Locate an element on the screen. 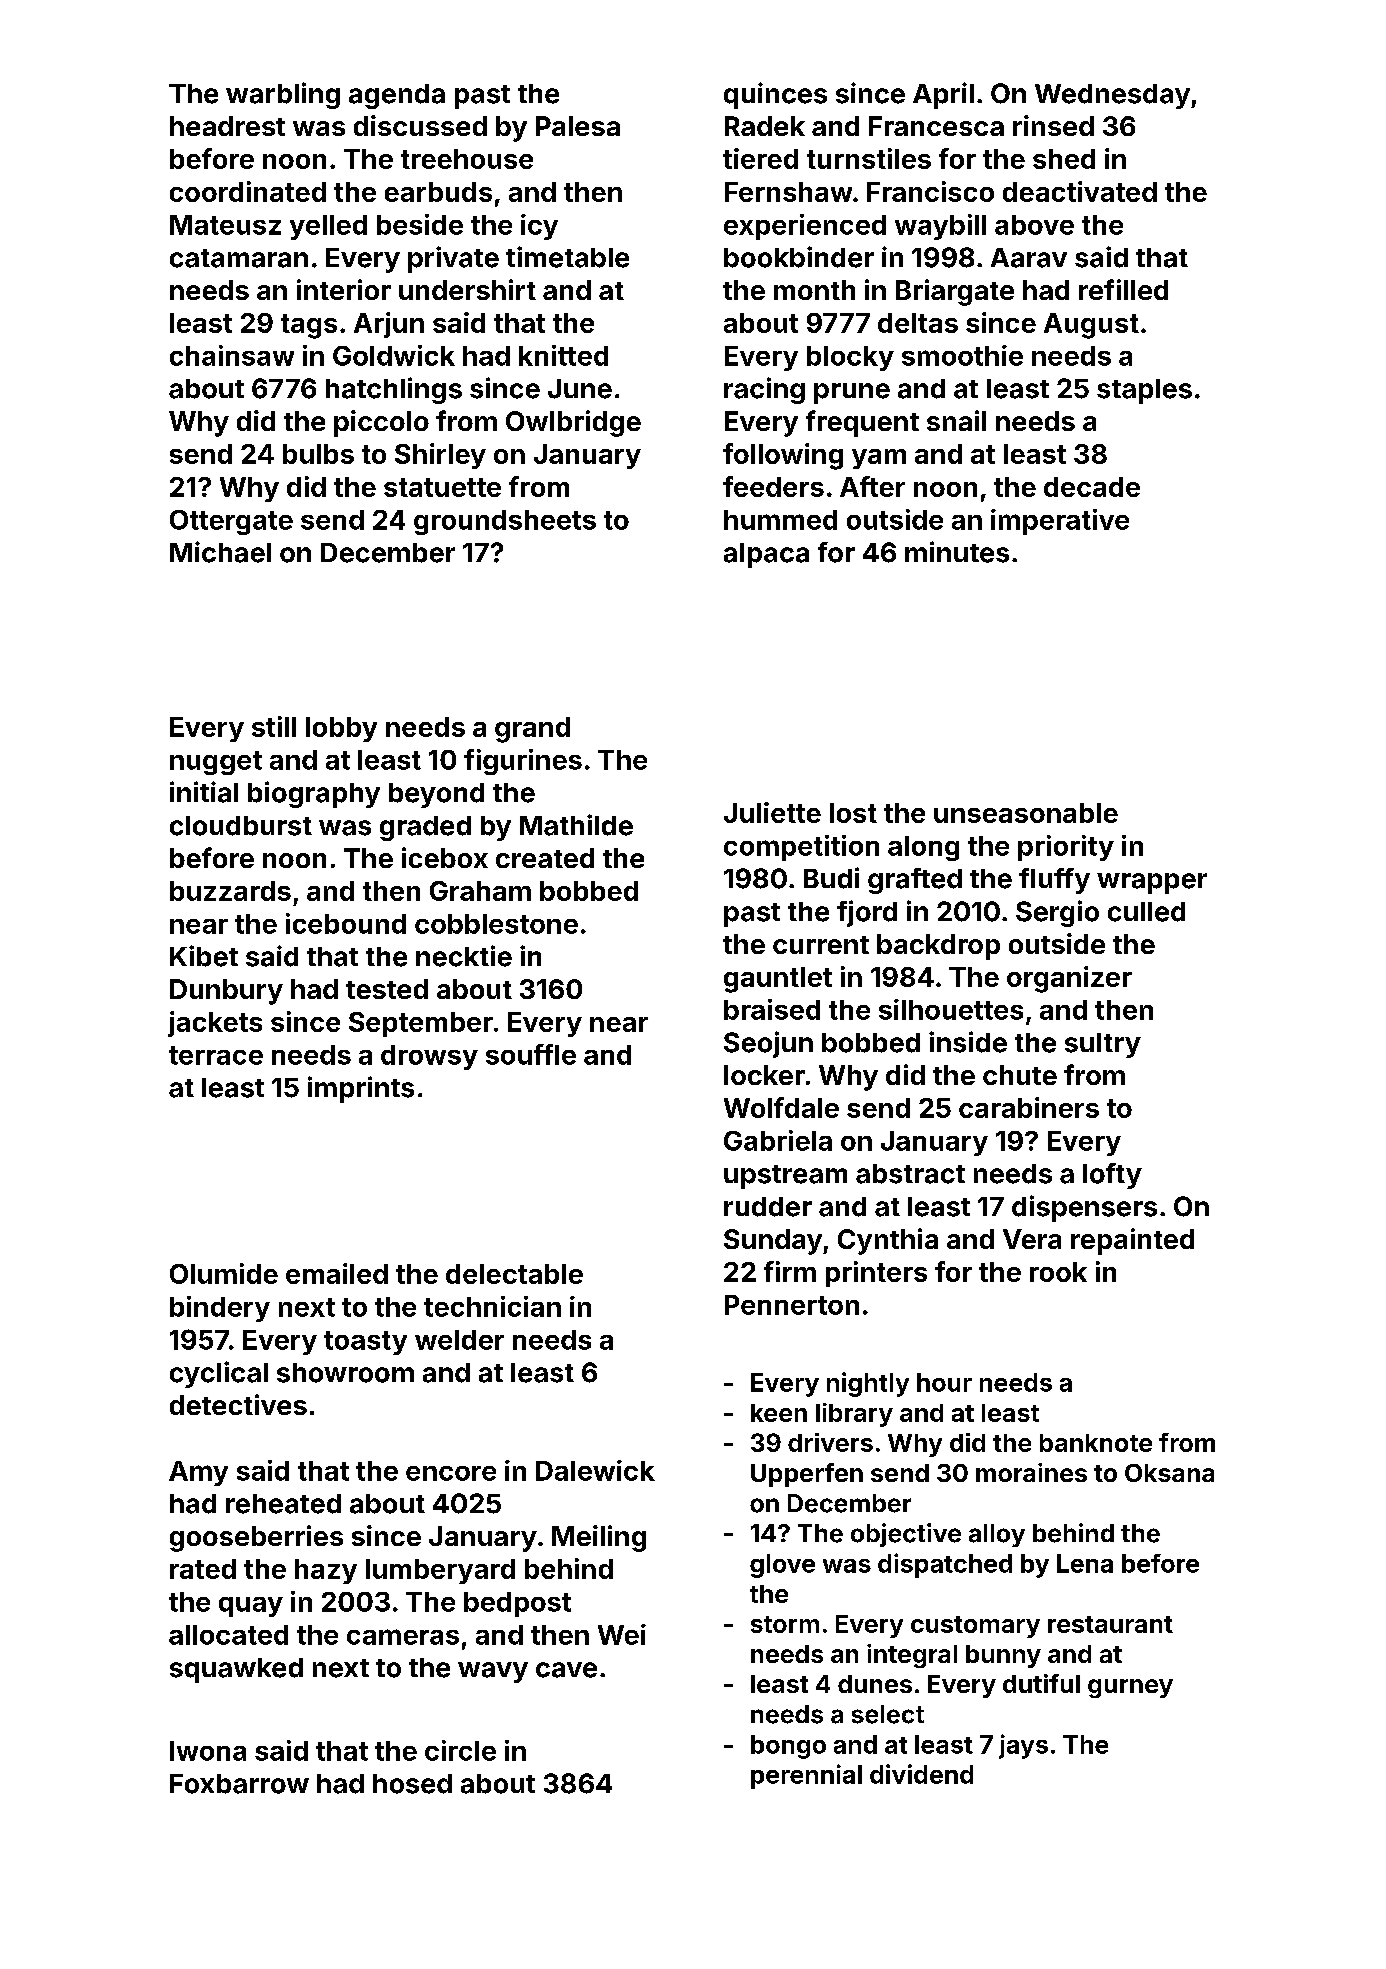 This screenshot has height=1969, width=1386. alpaca is located at coordinates (766, 555).
